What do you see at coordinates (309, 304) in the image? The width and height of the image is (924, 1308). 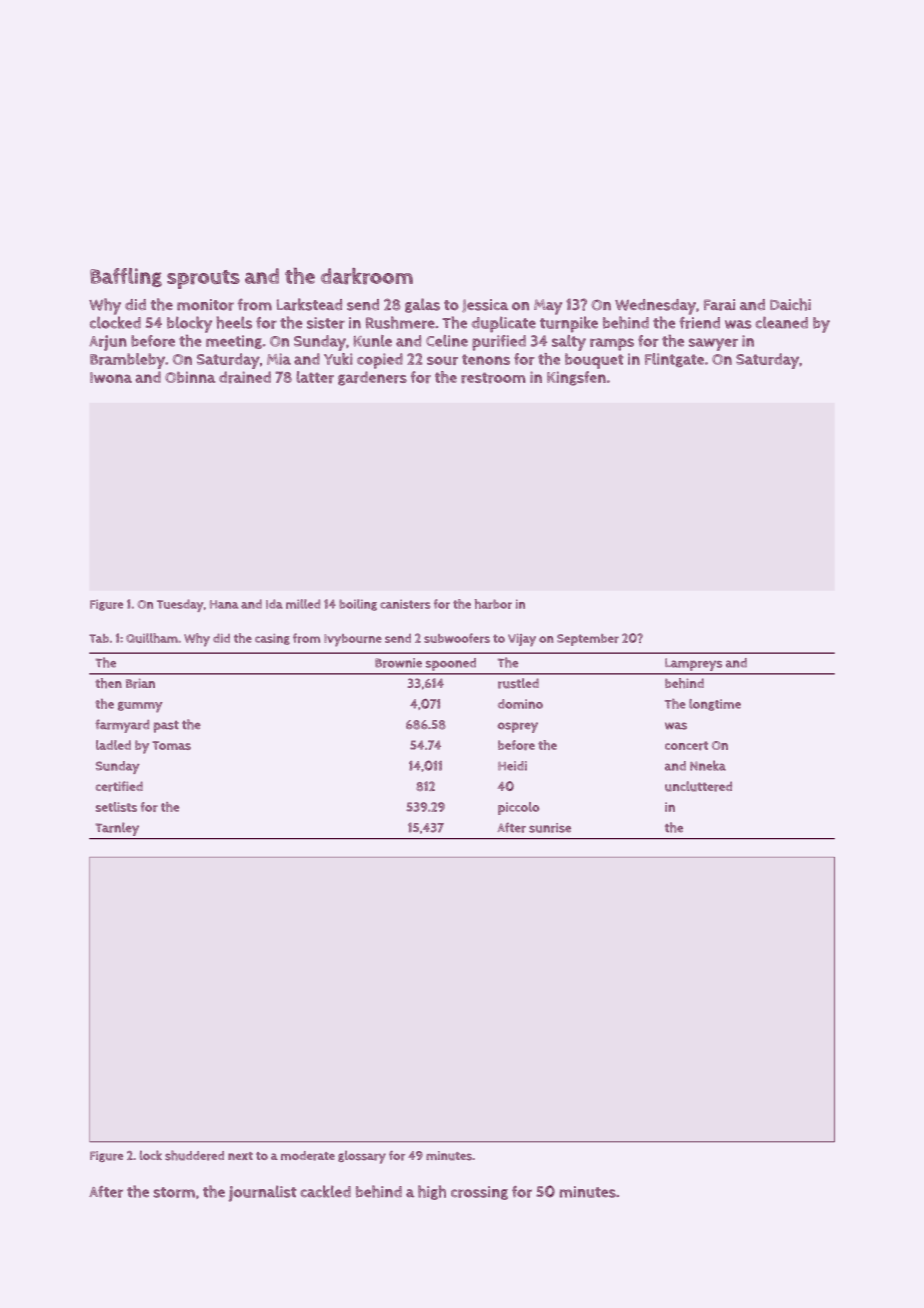 I see `Larkstead` at bounding box center [309, 304].
